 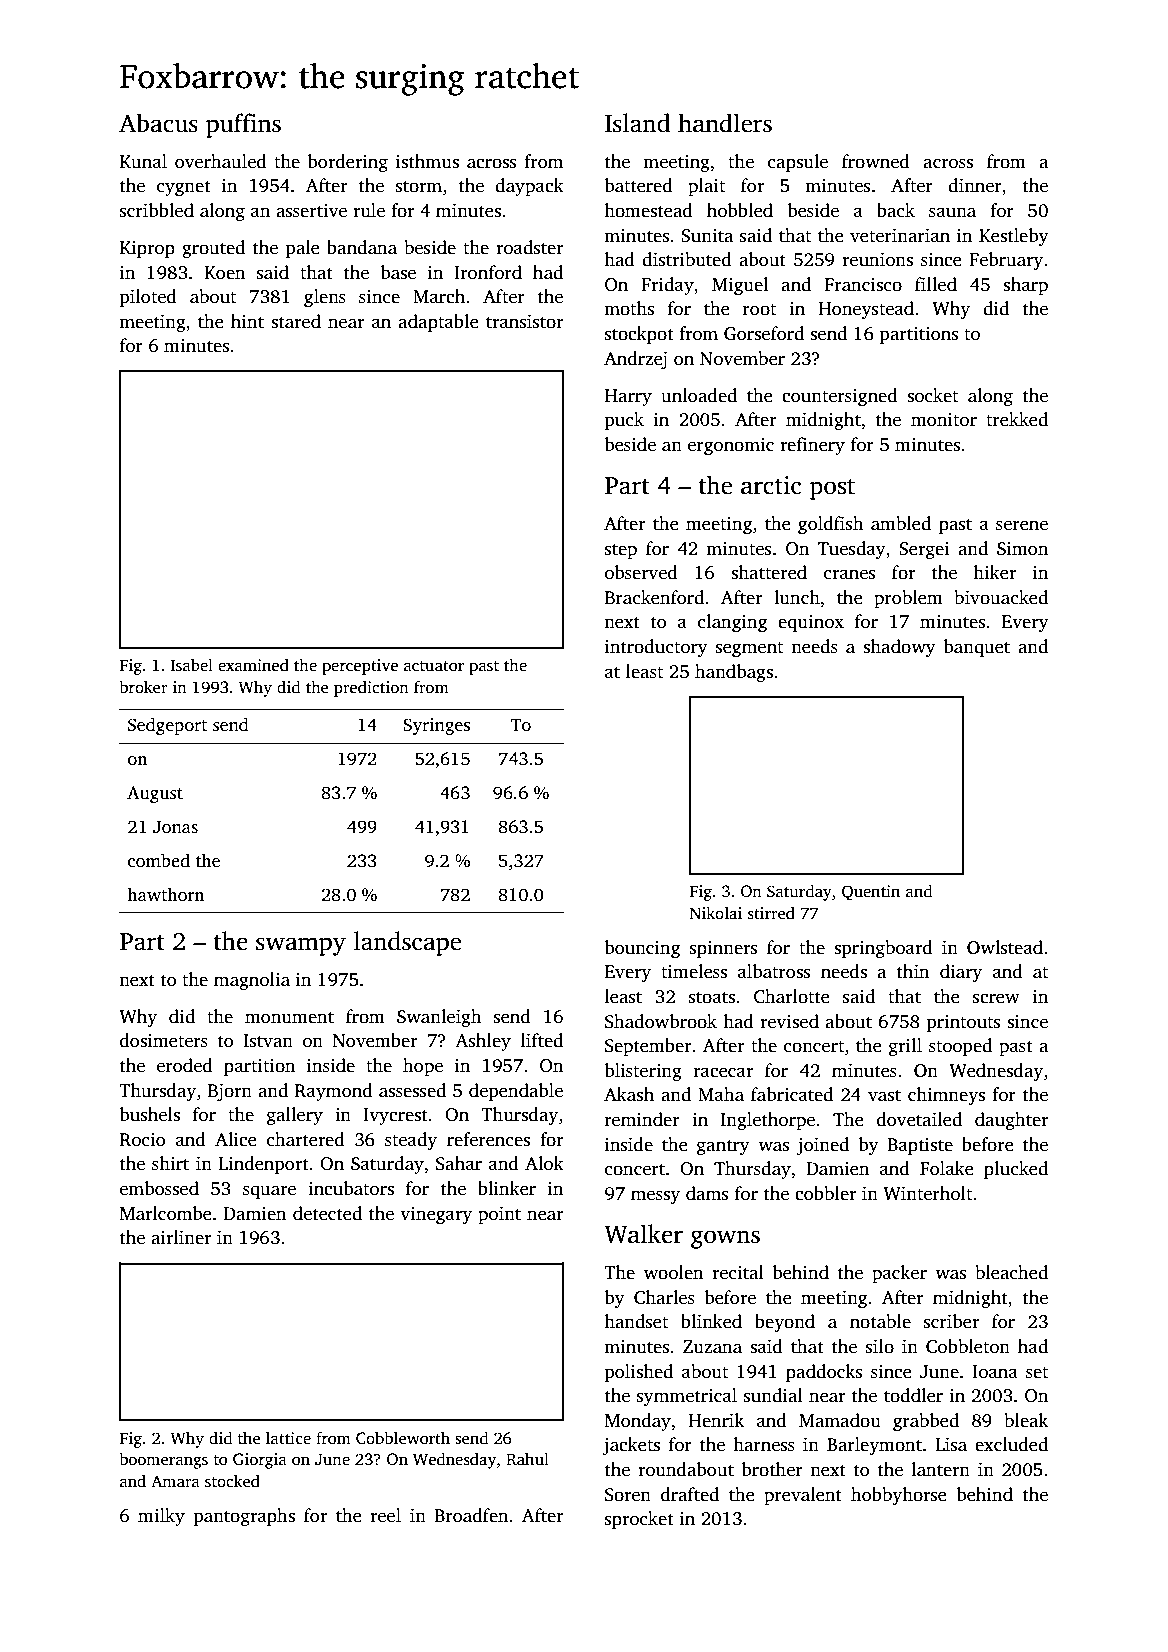 What do you see at coordinates (639, 1520) in the screenshot?
I see `sprocket` at bounding box center [639, 1520].
